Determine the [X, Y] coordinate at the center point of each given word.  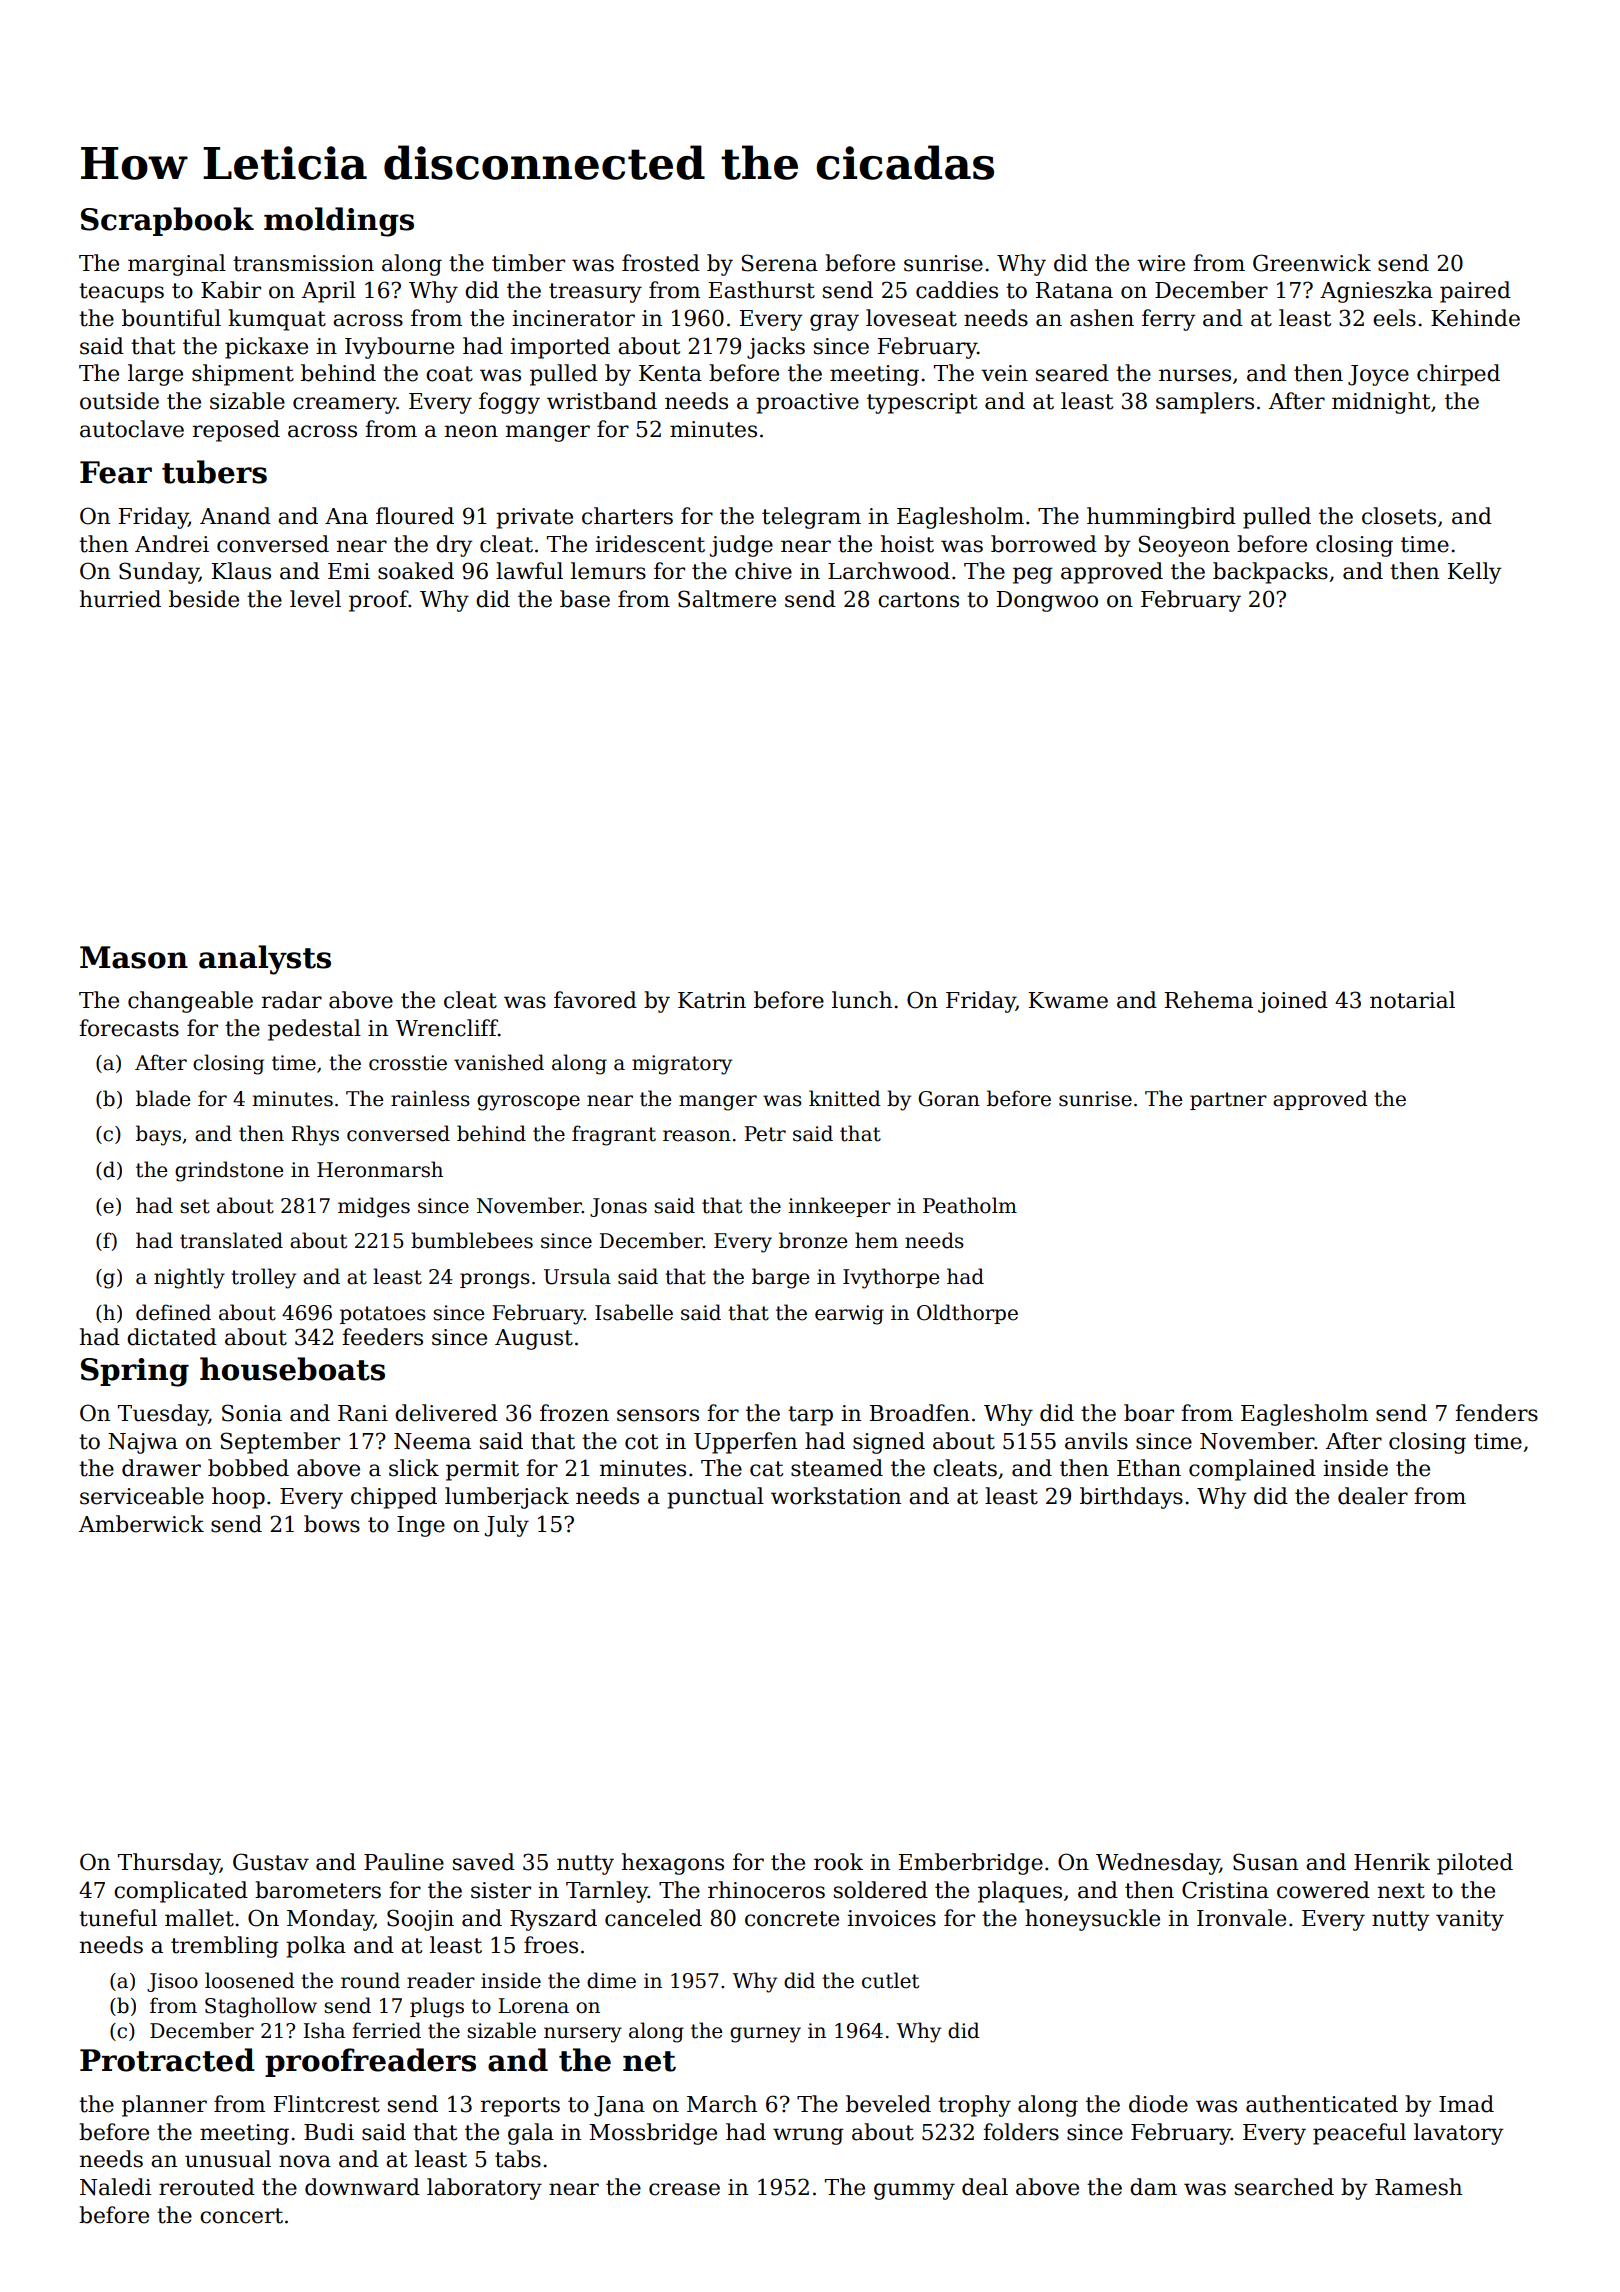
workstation [836, 1496]
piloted [1475, 1864]
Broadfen [920, 1413]
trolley [263, 1278]
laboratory [484, 2189]
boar [1149, 1413]
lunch [862, 1000]
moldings [339, 222]
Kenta [670, 373]
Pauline [404, 1862]
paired [1475, 292]
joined [1293, 1002]
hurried [120, 599]
